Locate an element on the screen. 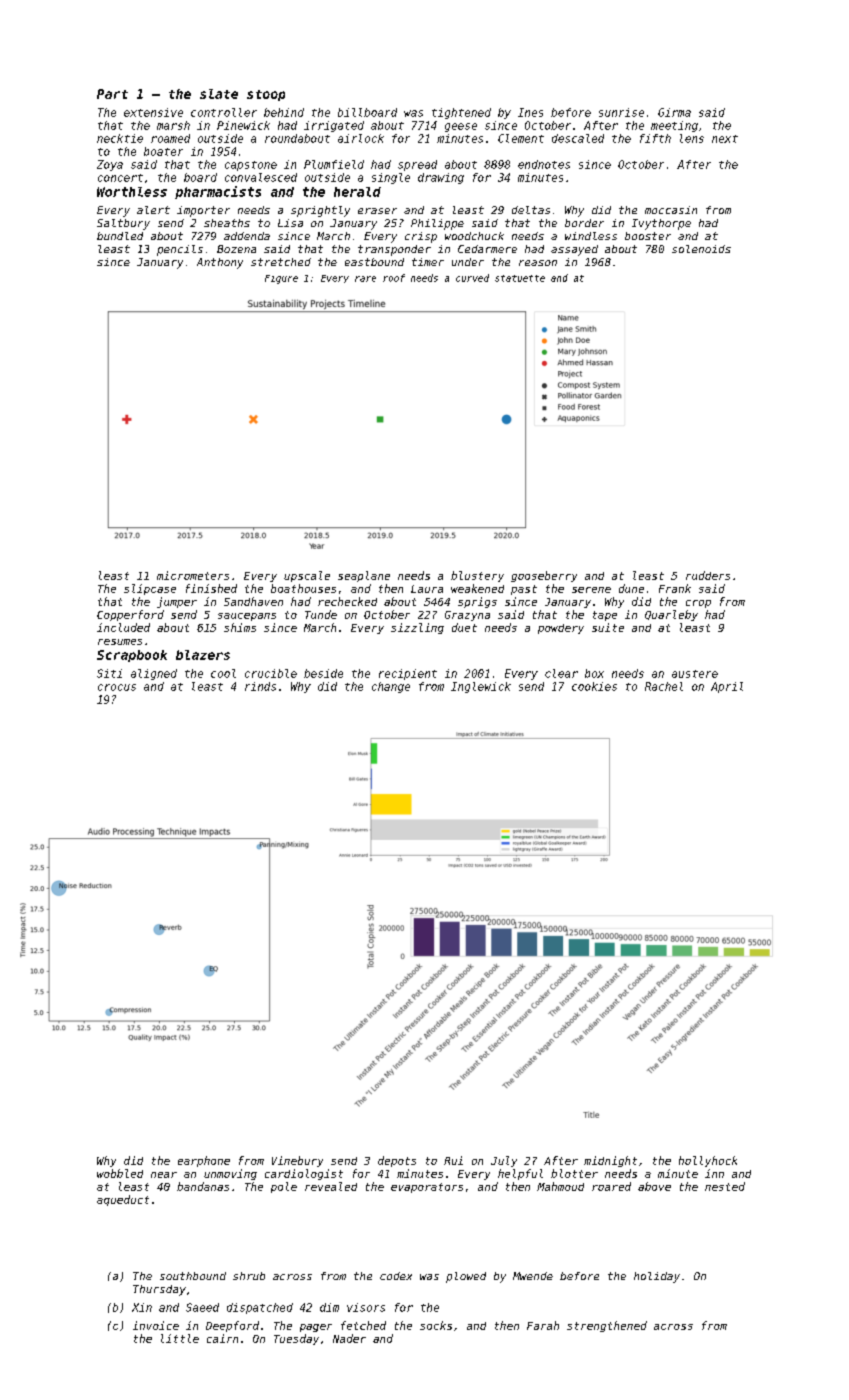  cairn is located at coordinates (222, 1338).
